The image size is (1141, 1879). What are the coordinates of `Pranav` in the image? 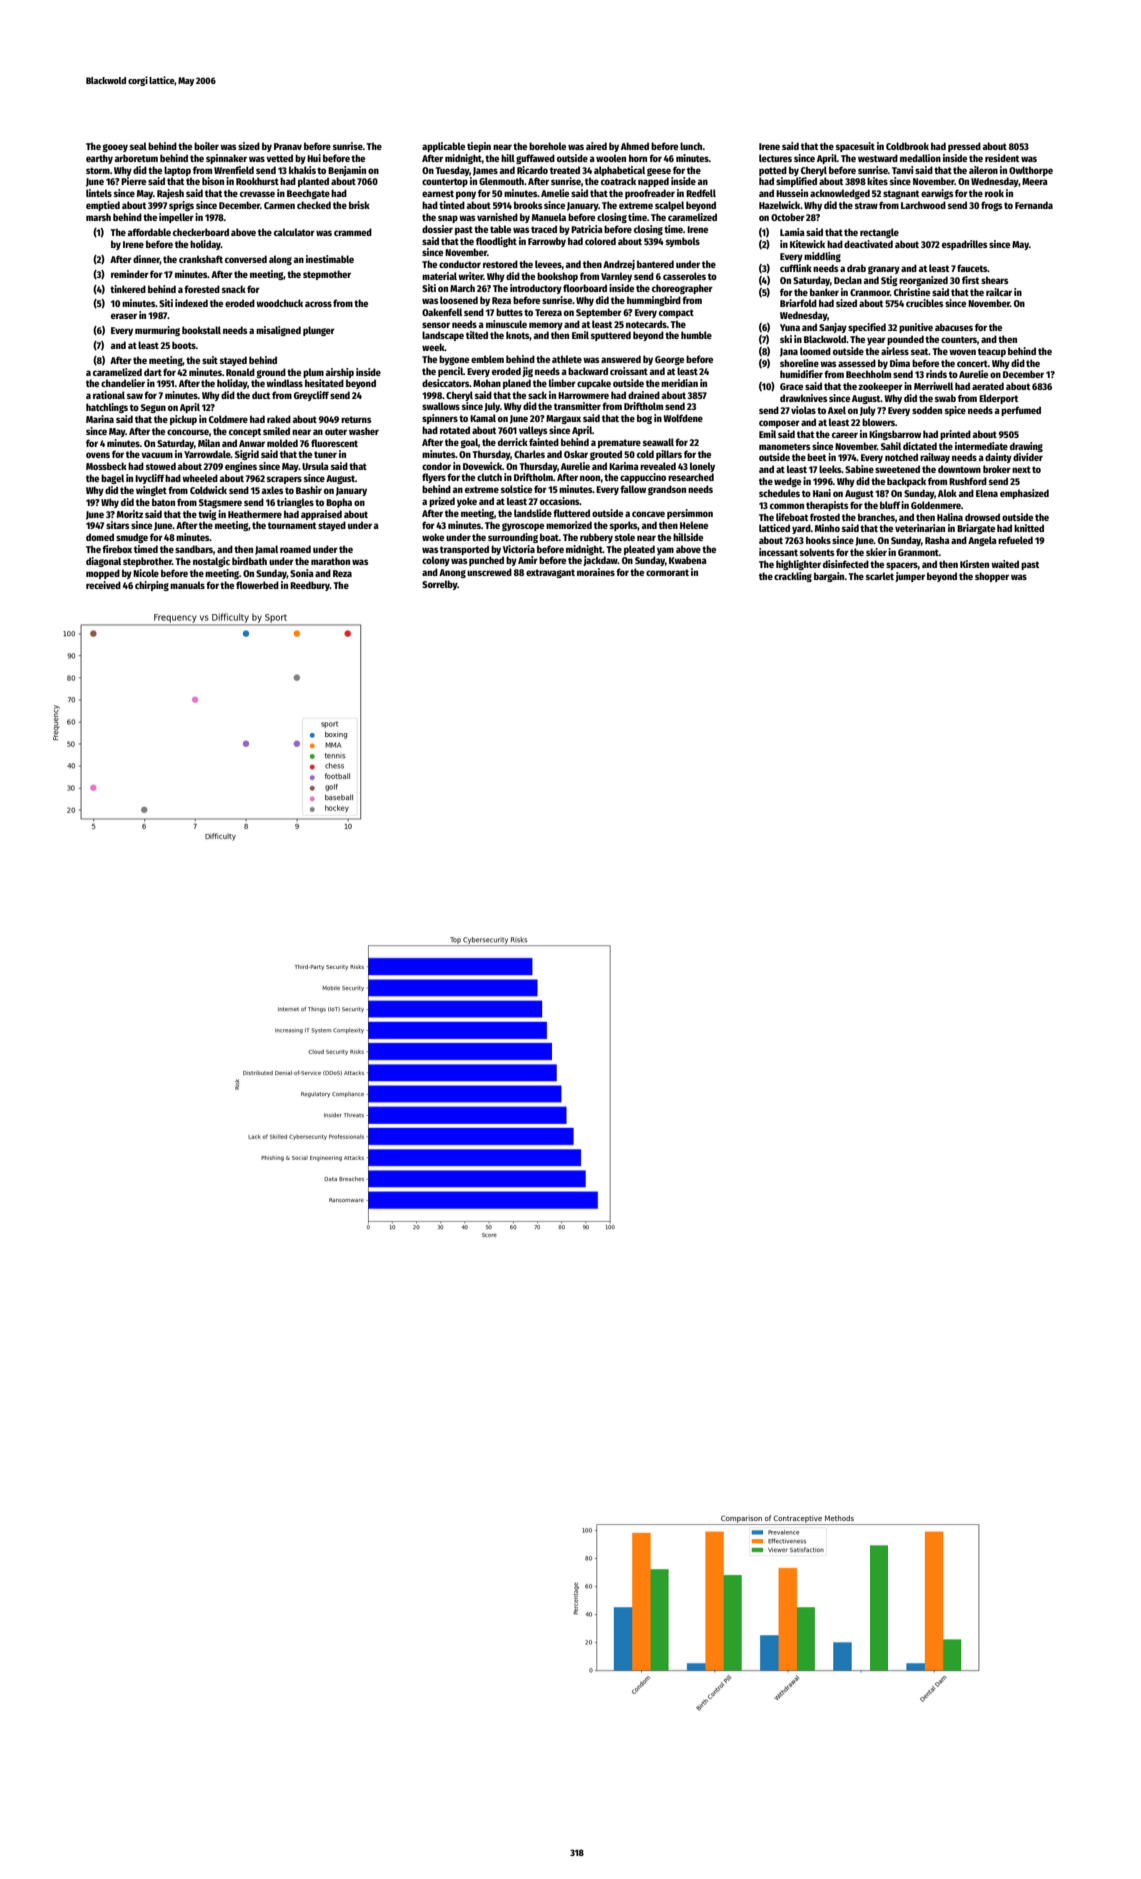 It's located at (288, 146).
